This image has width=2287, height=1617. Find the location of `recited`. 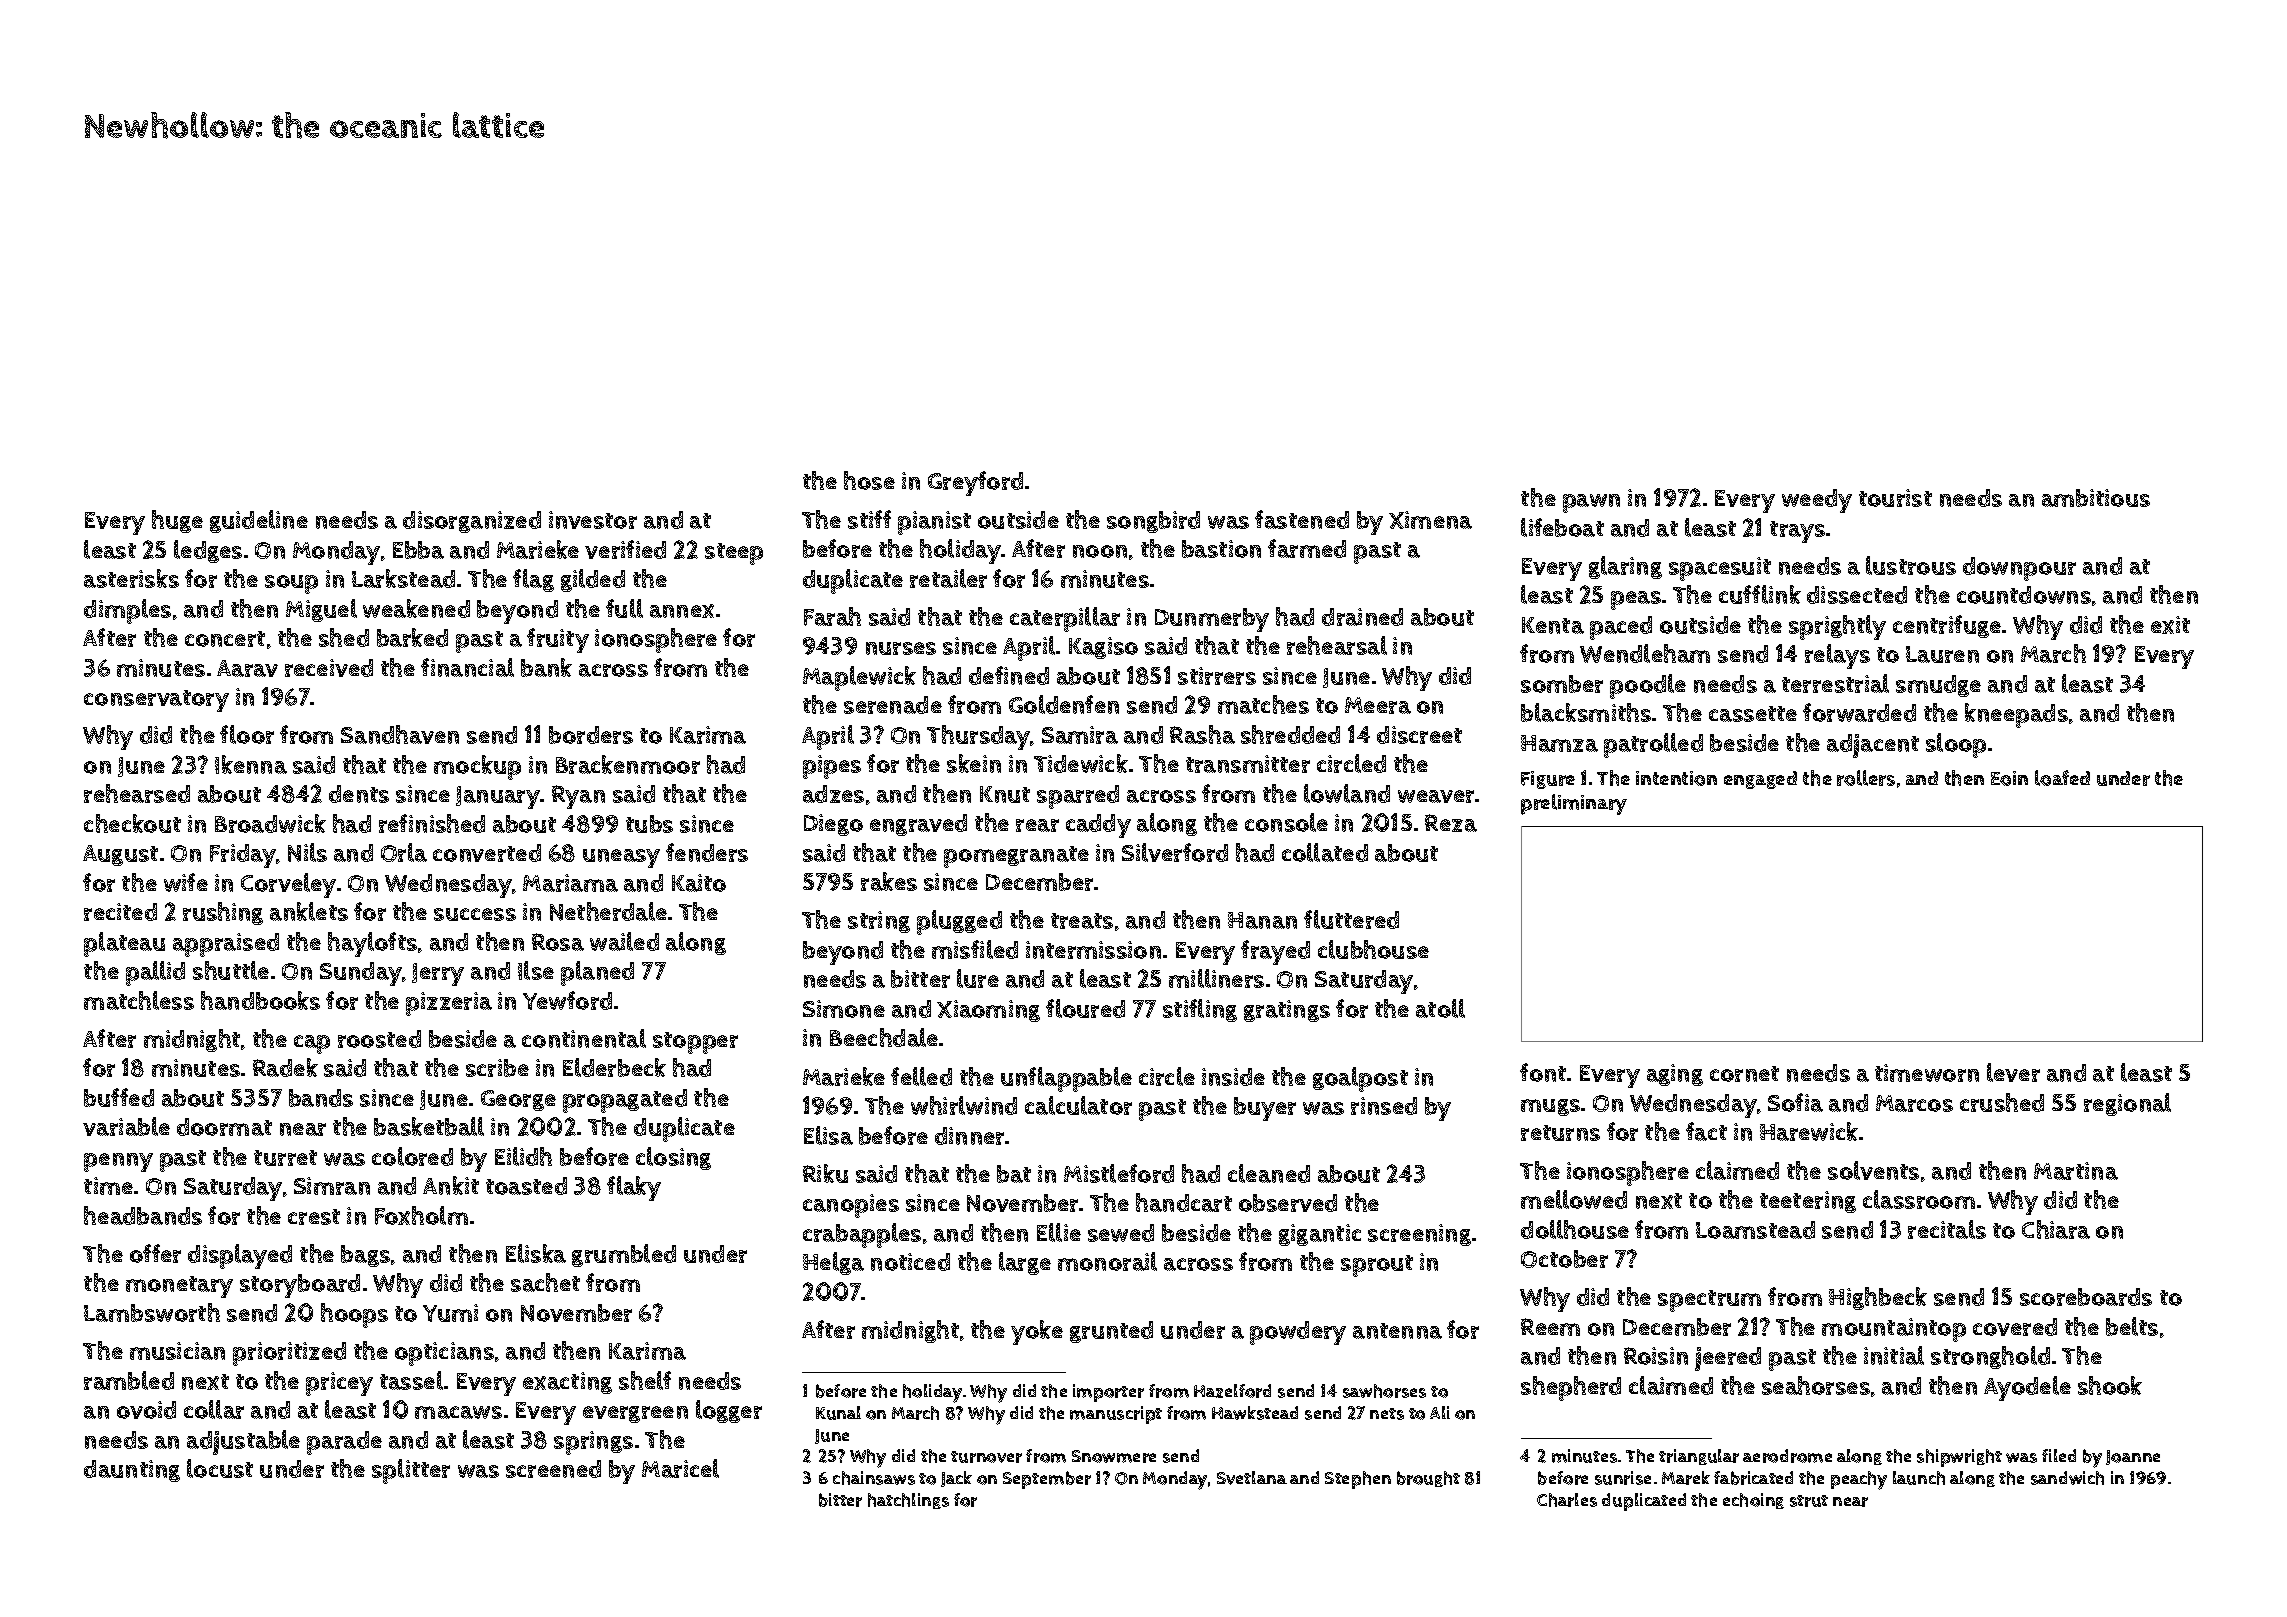

recited is located at coordinates (120, 912).
